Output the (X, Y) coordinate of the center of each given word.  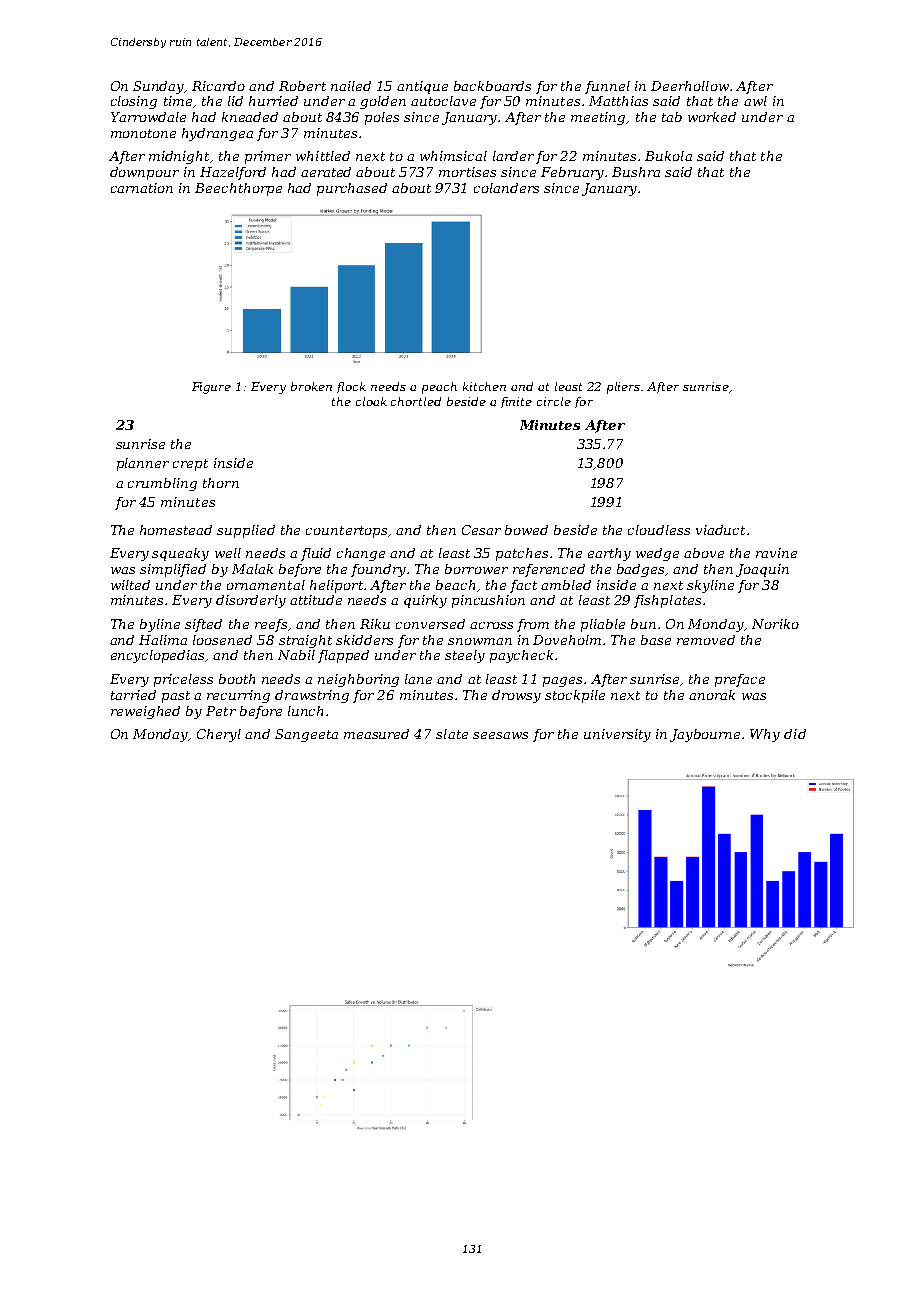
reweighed (145, 712)
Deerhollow (690, 86)
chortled (416, 401)
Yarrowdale (148, 117)
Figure (211, 388)
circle (554, 401)
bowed (526, 530)
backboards (492, 86)
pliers (624, 388)
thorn (221, 483)
